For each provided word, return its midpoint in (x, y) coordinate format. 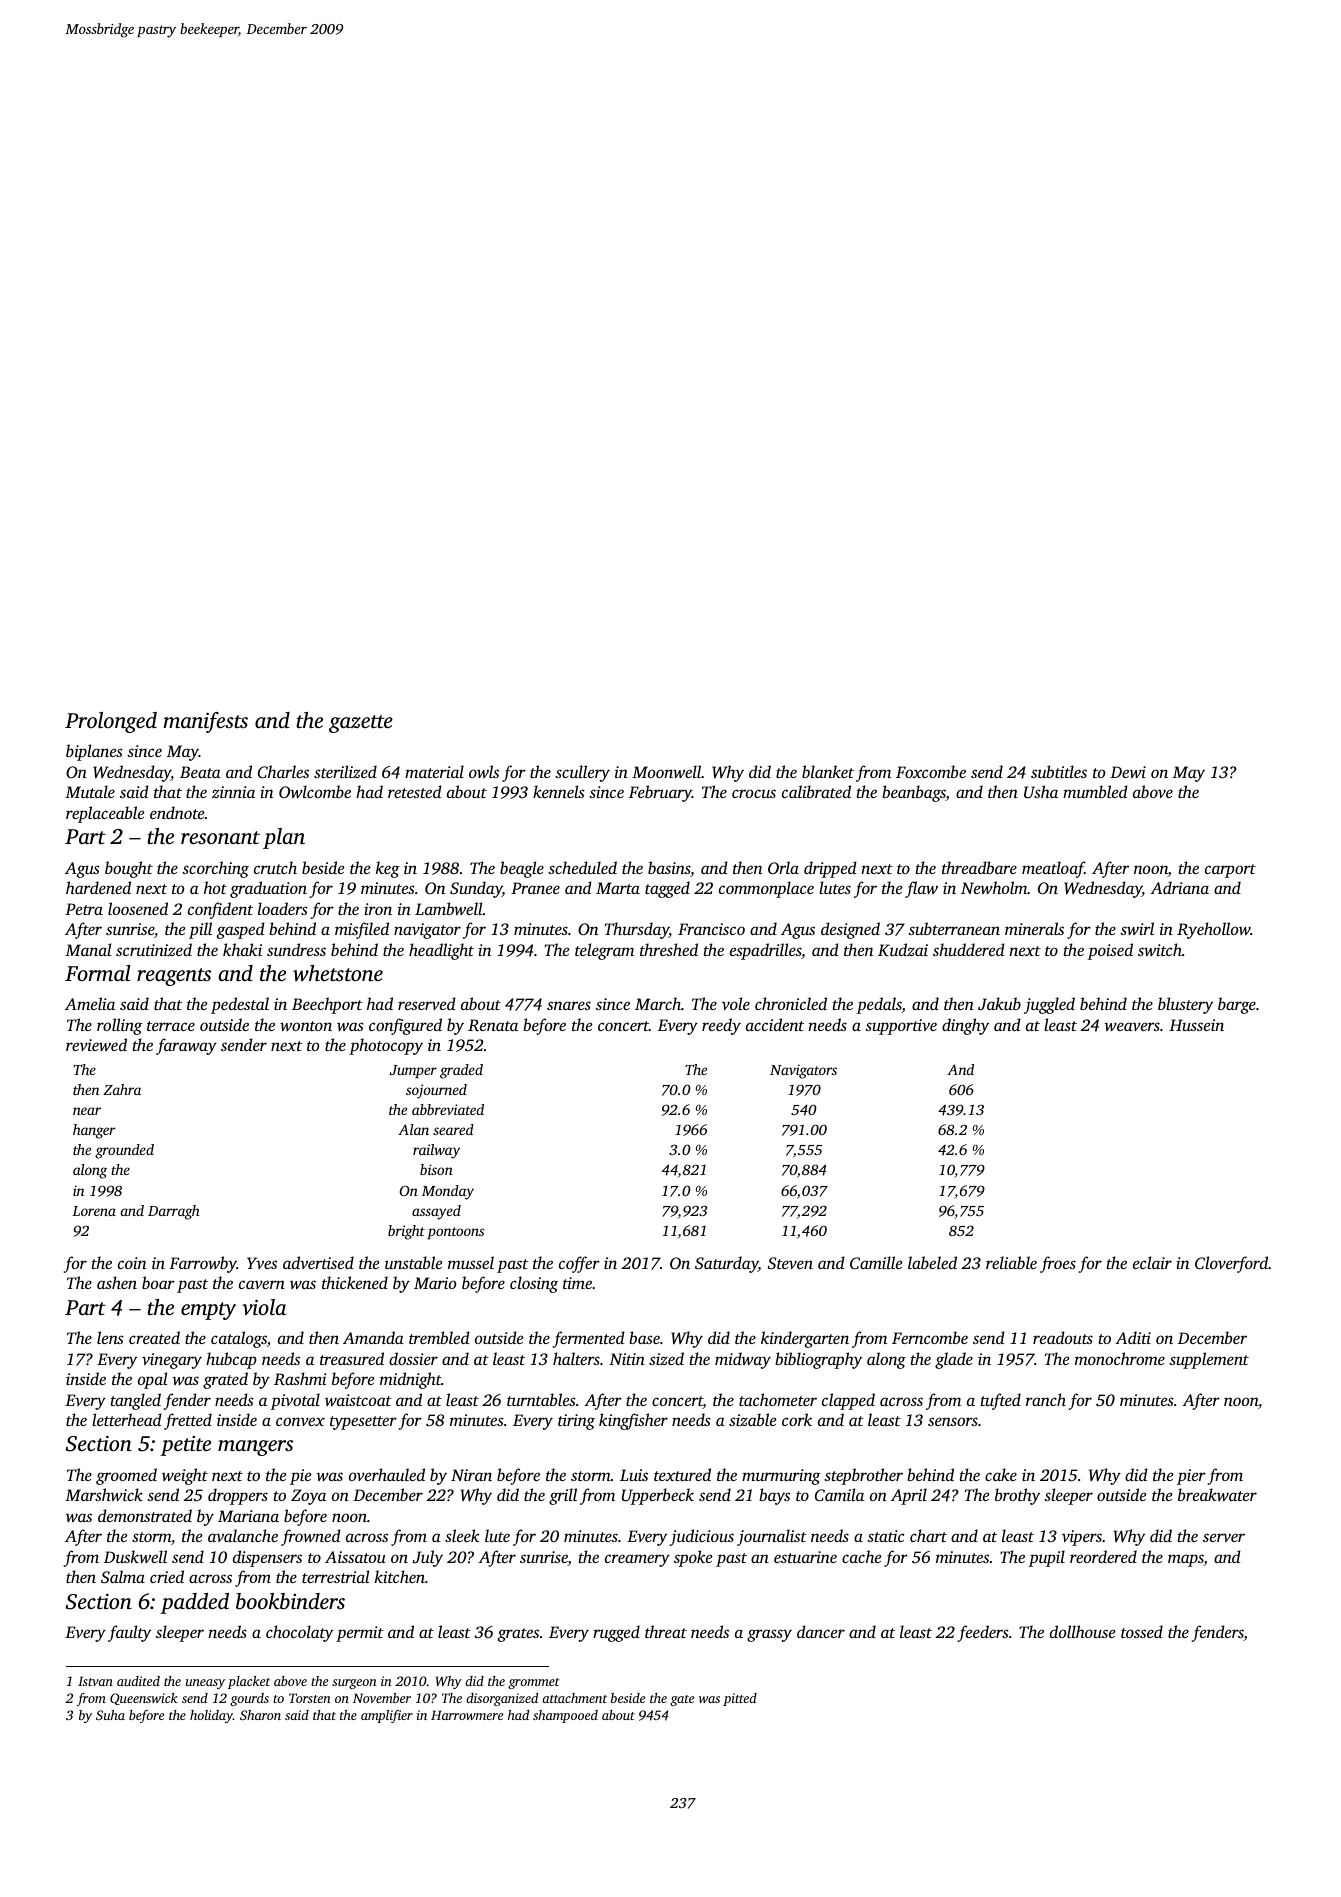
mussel (471, 1262)
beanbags (914, 793)
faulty (129, 1633)
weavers (1132, 1026)
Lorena (94, 1211)
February (660, 793)
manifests (205, 722)
